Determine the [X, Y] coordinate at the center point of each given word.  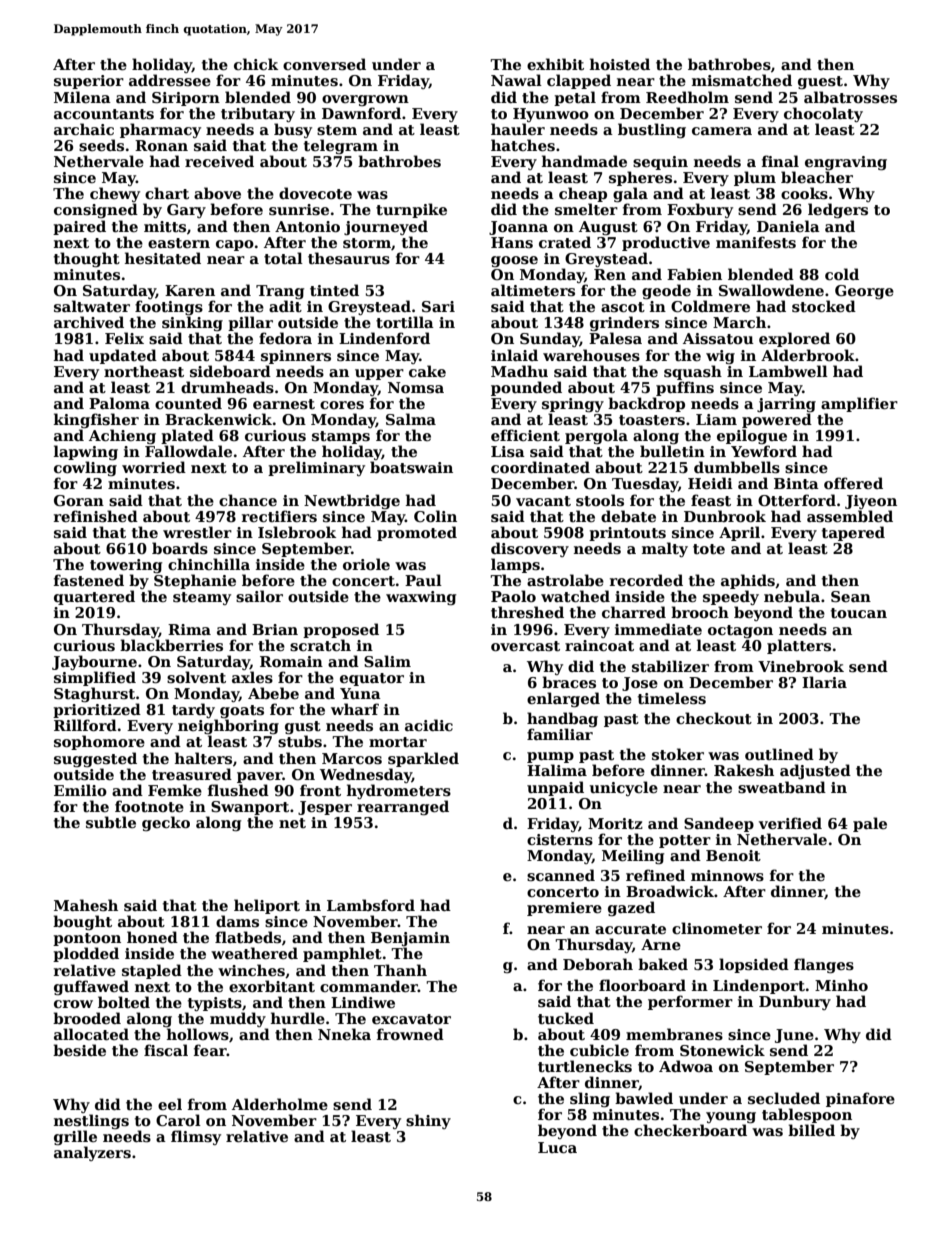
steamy [202, 598]
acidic [429, 725]
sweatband [782, 787]
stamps [341, 437]
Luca [557, 1147]
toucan [859, 613]
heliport [267, 906]
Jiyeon [871, 502]
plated [187, 436]
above [217, 193]
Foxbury [700, 210]
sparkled [423, 759]
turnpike [411, 210]
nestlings [91, 1121]
